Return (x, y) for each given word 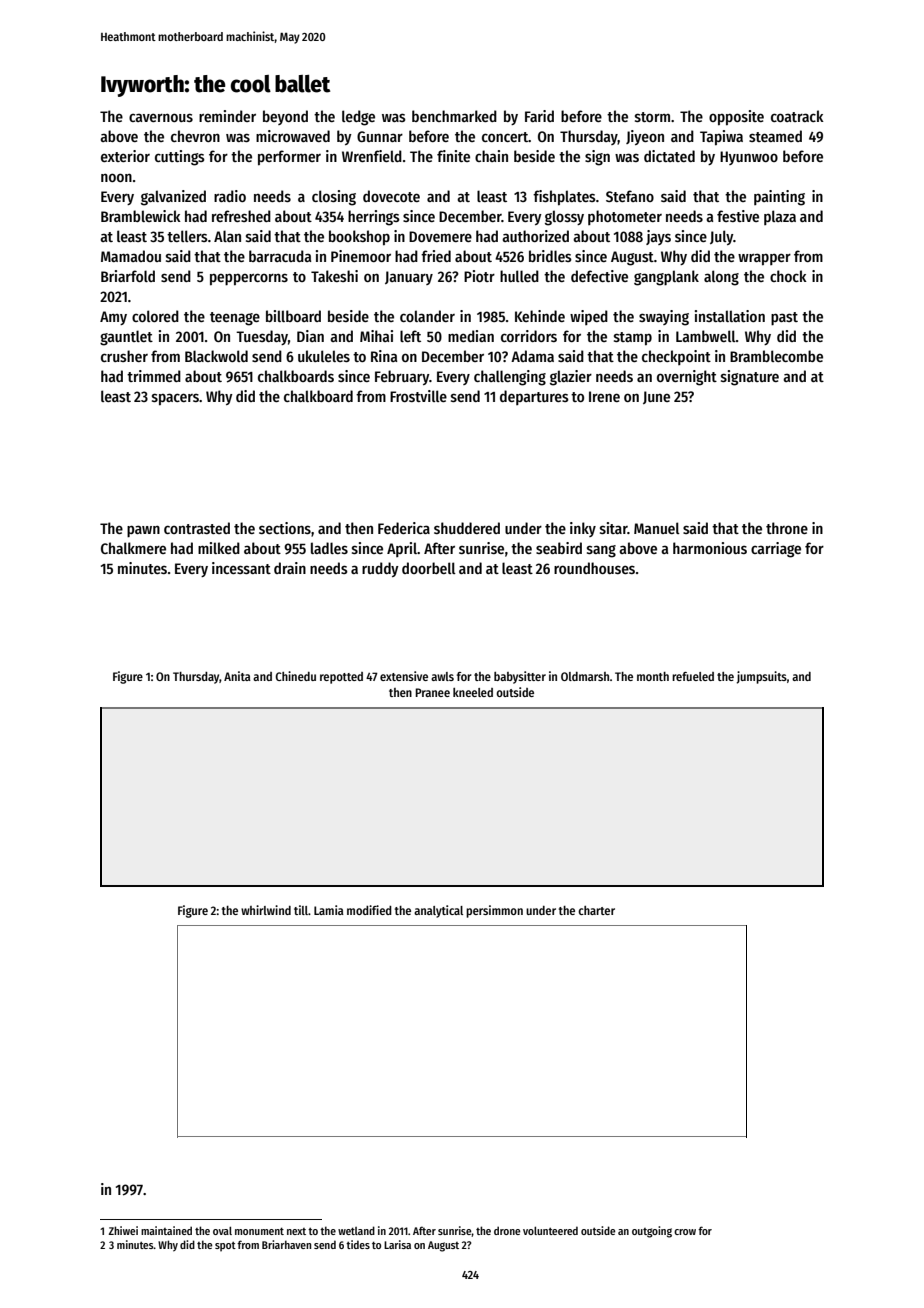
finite (453, 156)
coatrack (797, 116)
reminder (227, 116)
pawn (143, 531)
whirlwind (266, 910)
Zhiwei (123, 1230)
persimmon (494, 911)
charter (596, 910)
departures (534, 397)
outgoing (652, 1232)
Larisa (397, 1244)
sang (601, 551)
